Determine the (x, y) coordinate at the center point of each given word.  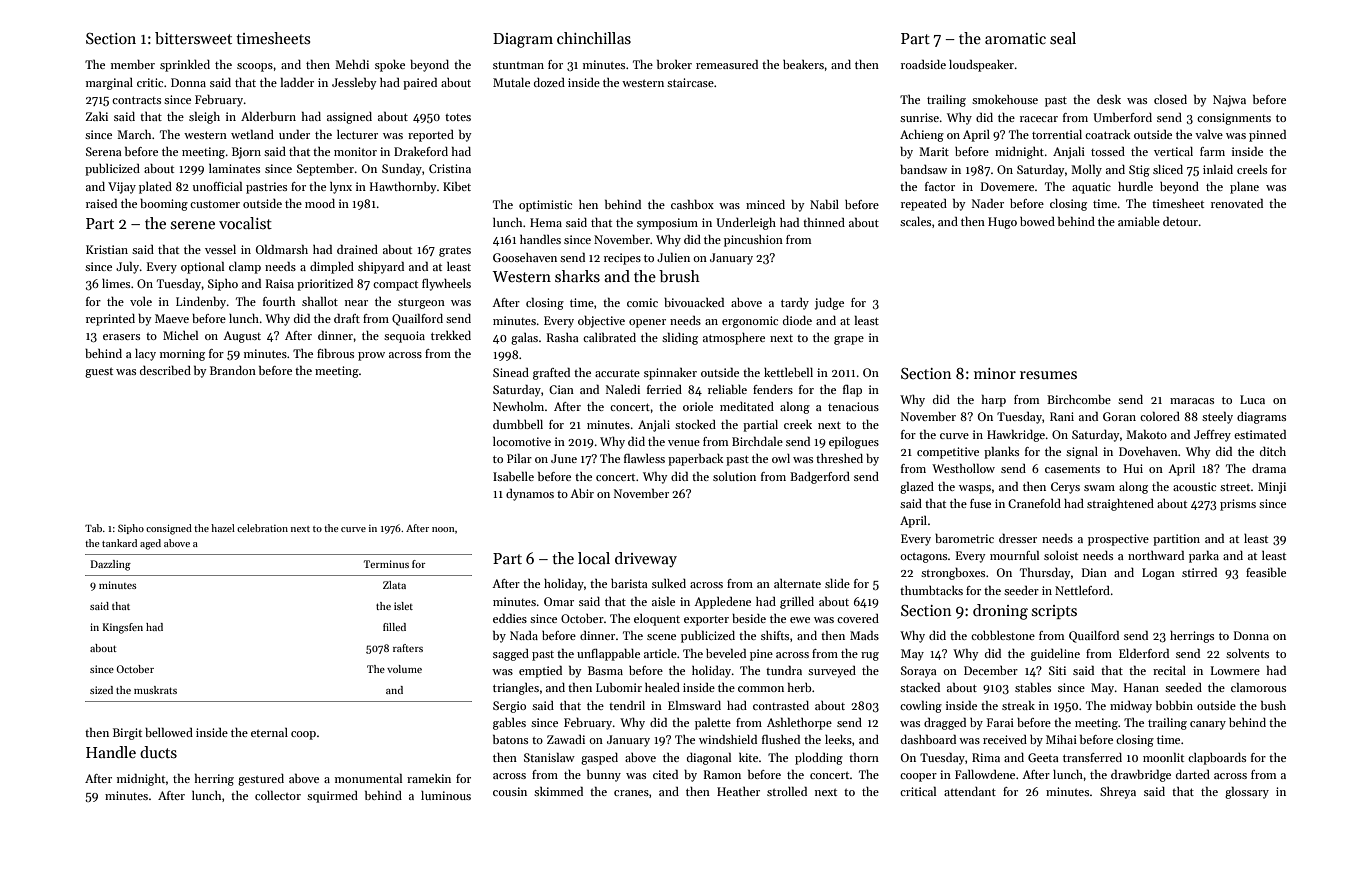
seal (1063, 38)
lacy (145, 355)
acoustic (1194, 486)
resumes (1048, 375)
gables (509, 724)
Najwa (1229, 101)
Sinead (511, 372)
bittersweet (193, 38)
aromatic (1015, 38)
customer (215, 204)
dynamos (530, 495)
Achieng (922, 136)
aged (150, 544)
